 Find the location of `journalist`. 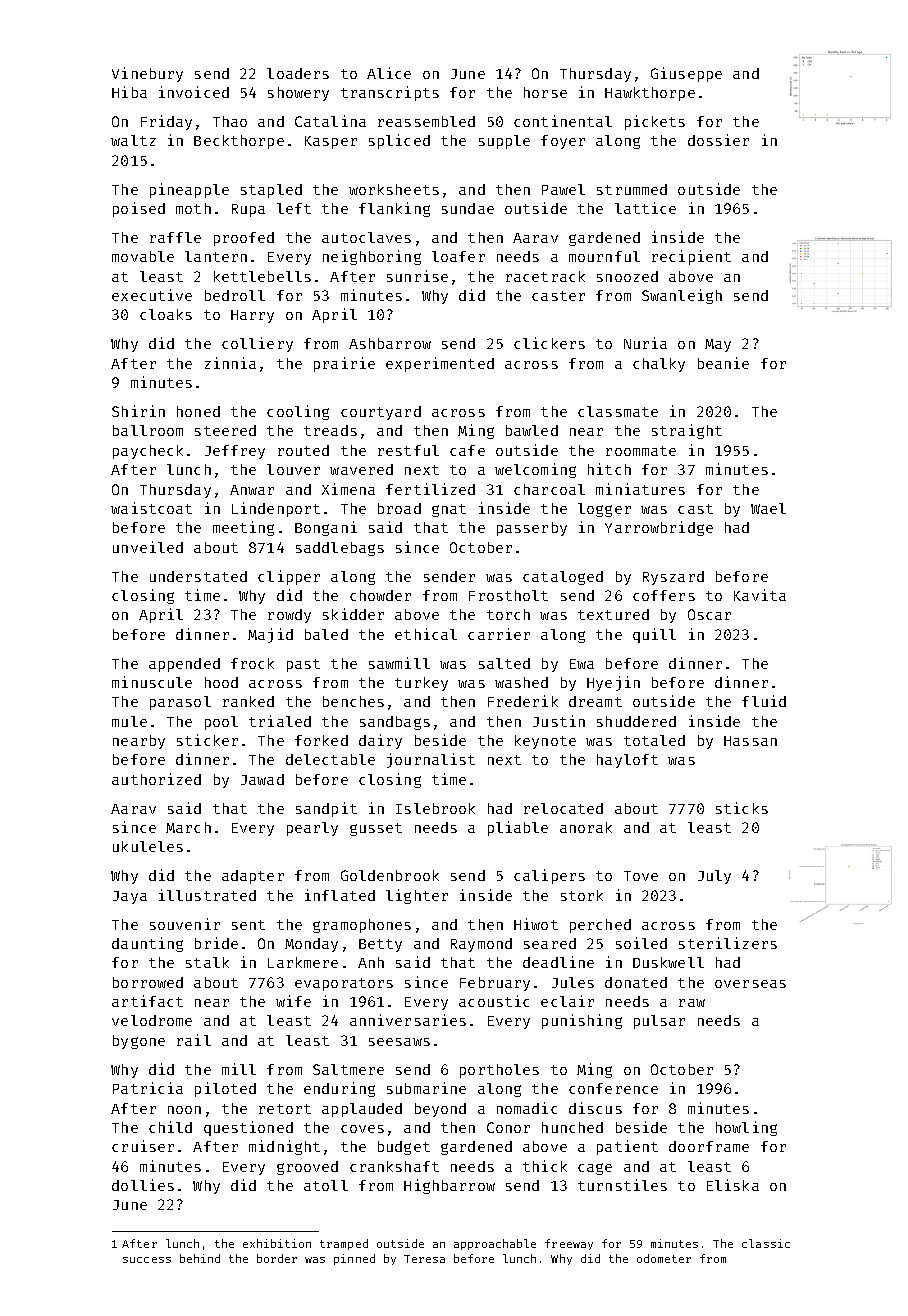

journalist is located at coordinates (431, 760).
